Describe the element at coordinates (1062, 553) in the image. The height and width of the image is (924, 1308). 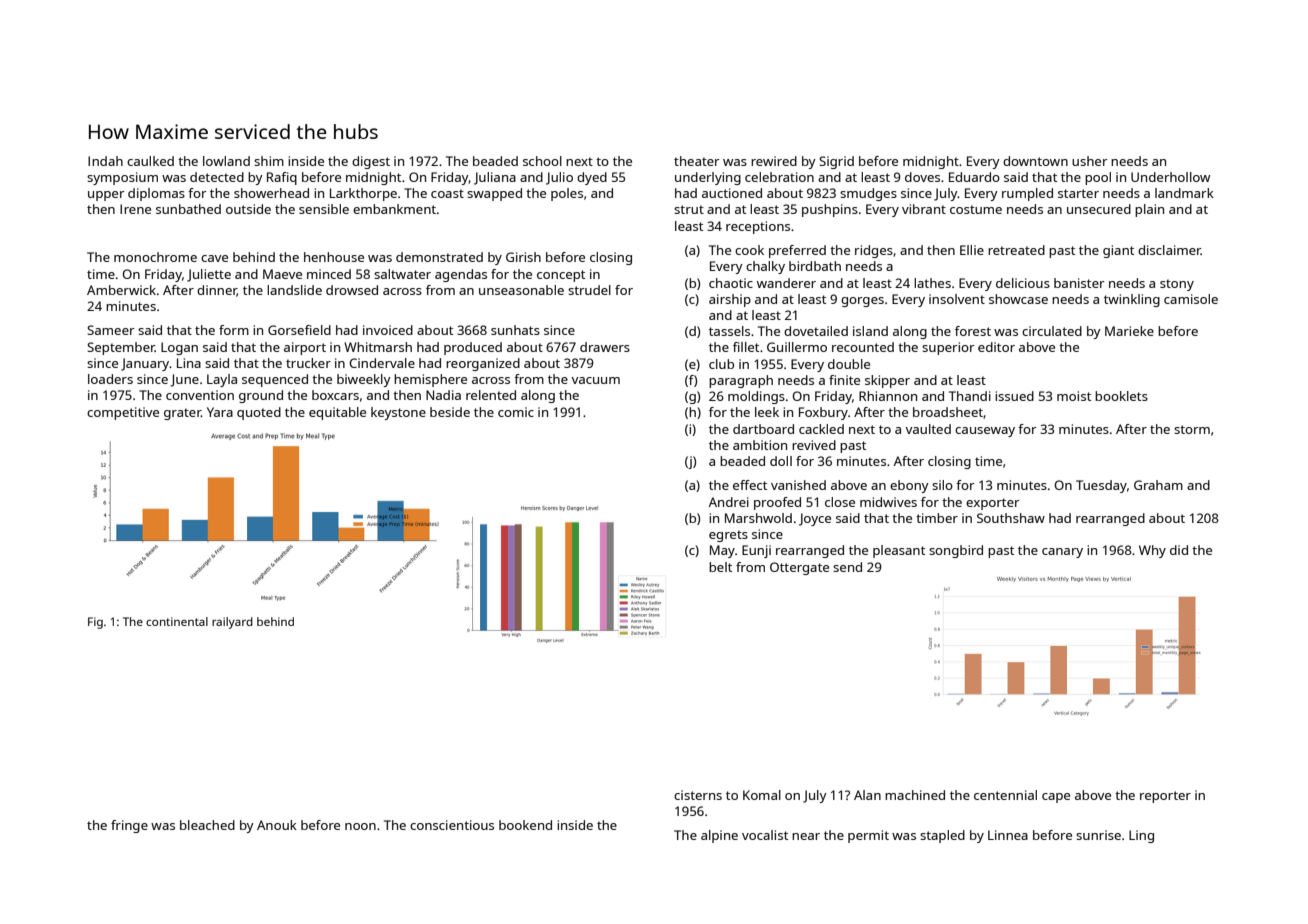
I see `canary` at that location.
